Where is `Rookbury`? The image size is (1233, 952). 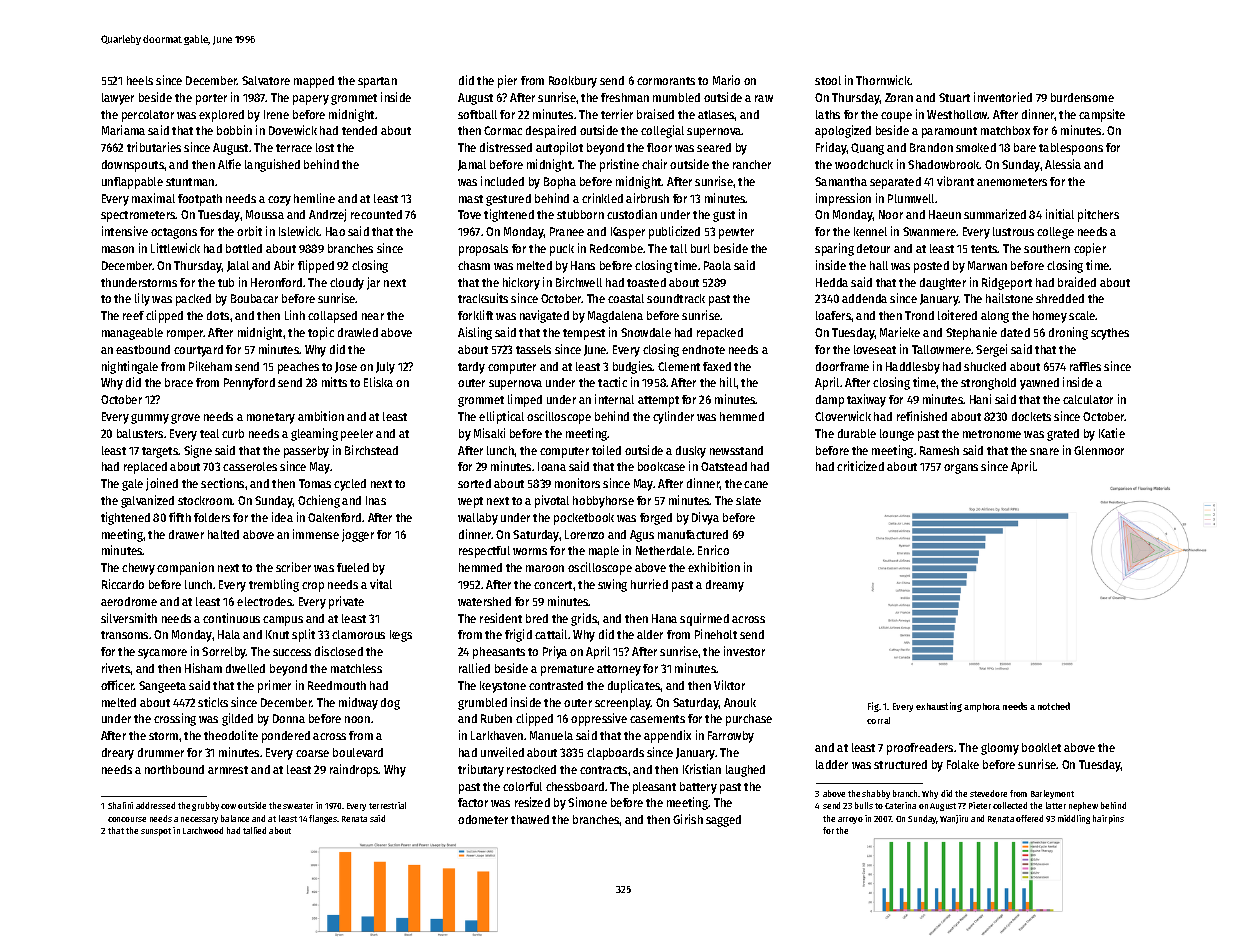
Rookbury is located at coordinates (573, 82).
